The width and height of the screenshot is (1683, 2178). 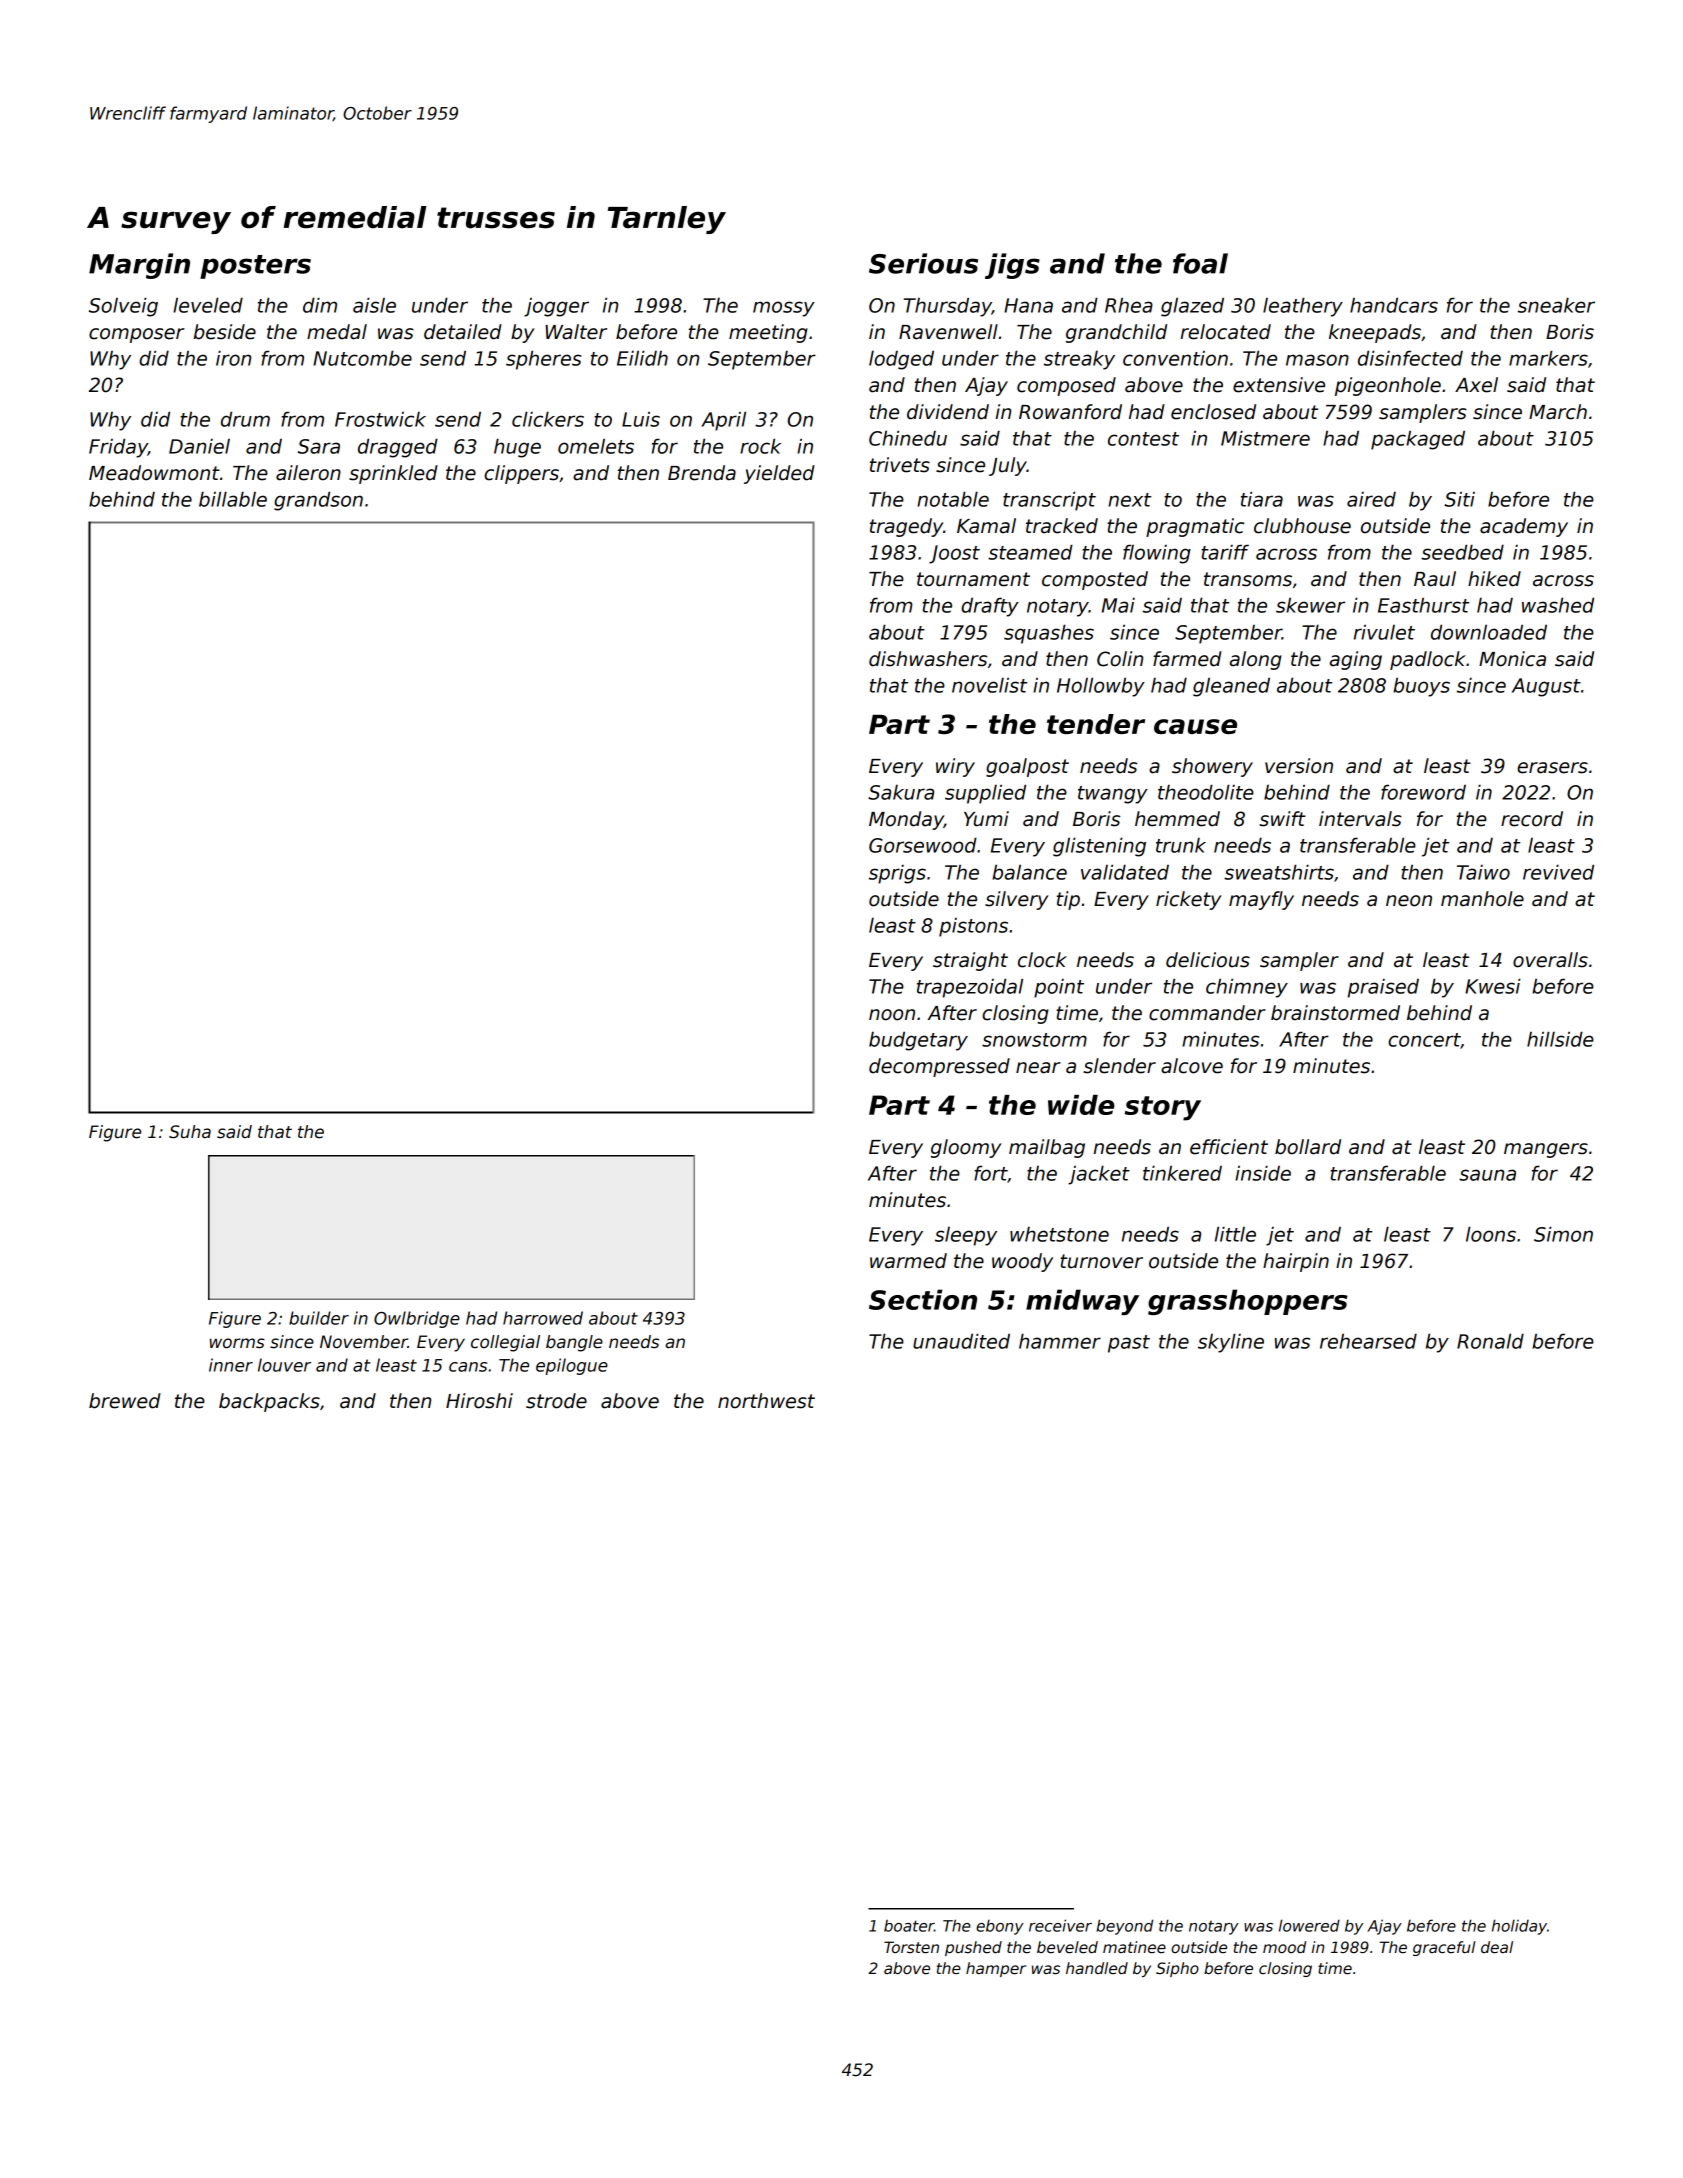 What do you see at coordinates (556, 307) in the screenshot?
I see `jogger` at bounding box center [556, 307].
